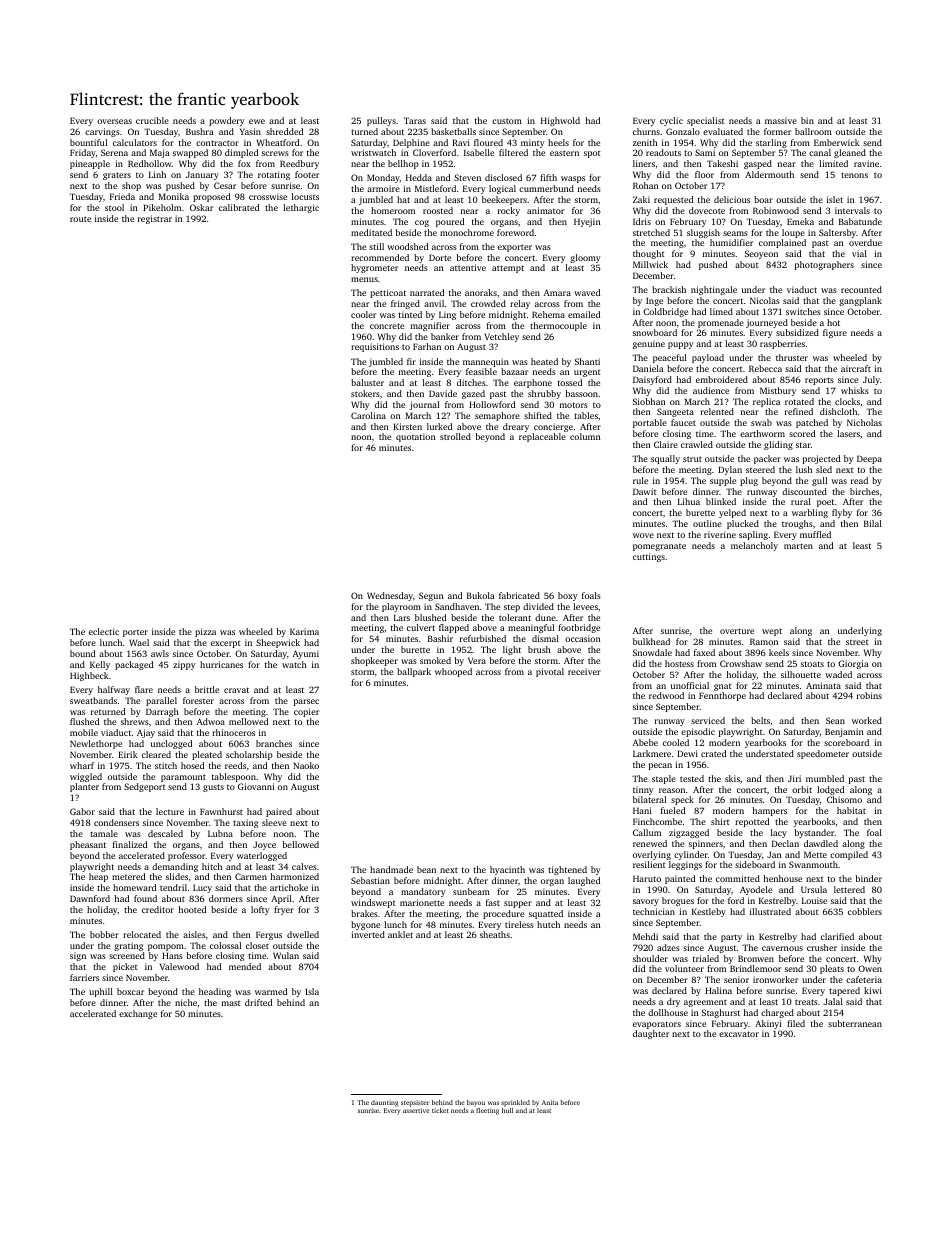 The height and width of the screenshot is (1233, 952). What do you see at coordinates (375, 347) in the screenshot?
I see `requisitions` at bounding box center [375, 347].
